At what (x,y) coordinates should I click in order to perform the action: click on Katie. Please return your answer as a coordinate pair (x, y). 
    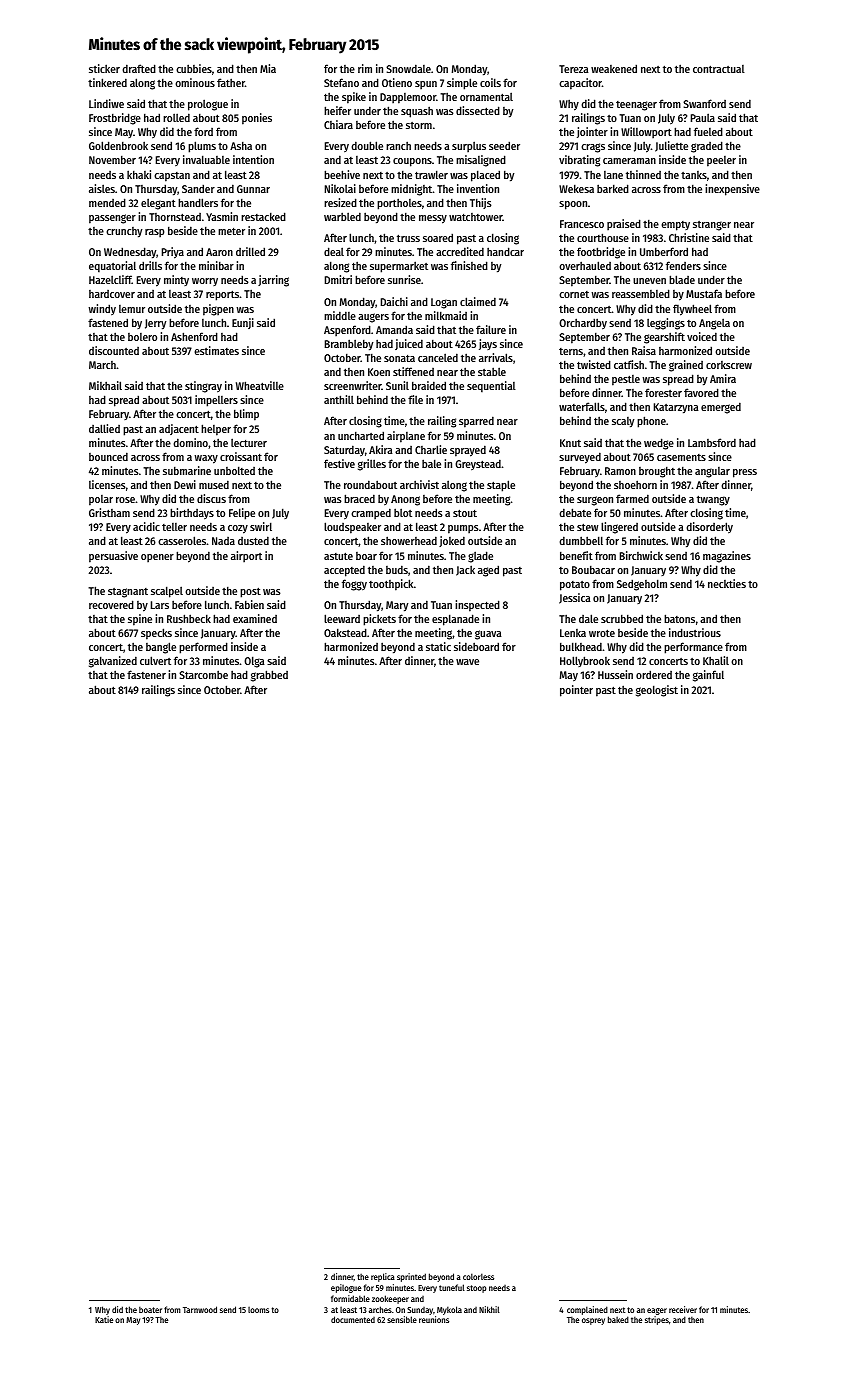
    Looking at the image, I should click on (104, 1319).
